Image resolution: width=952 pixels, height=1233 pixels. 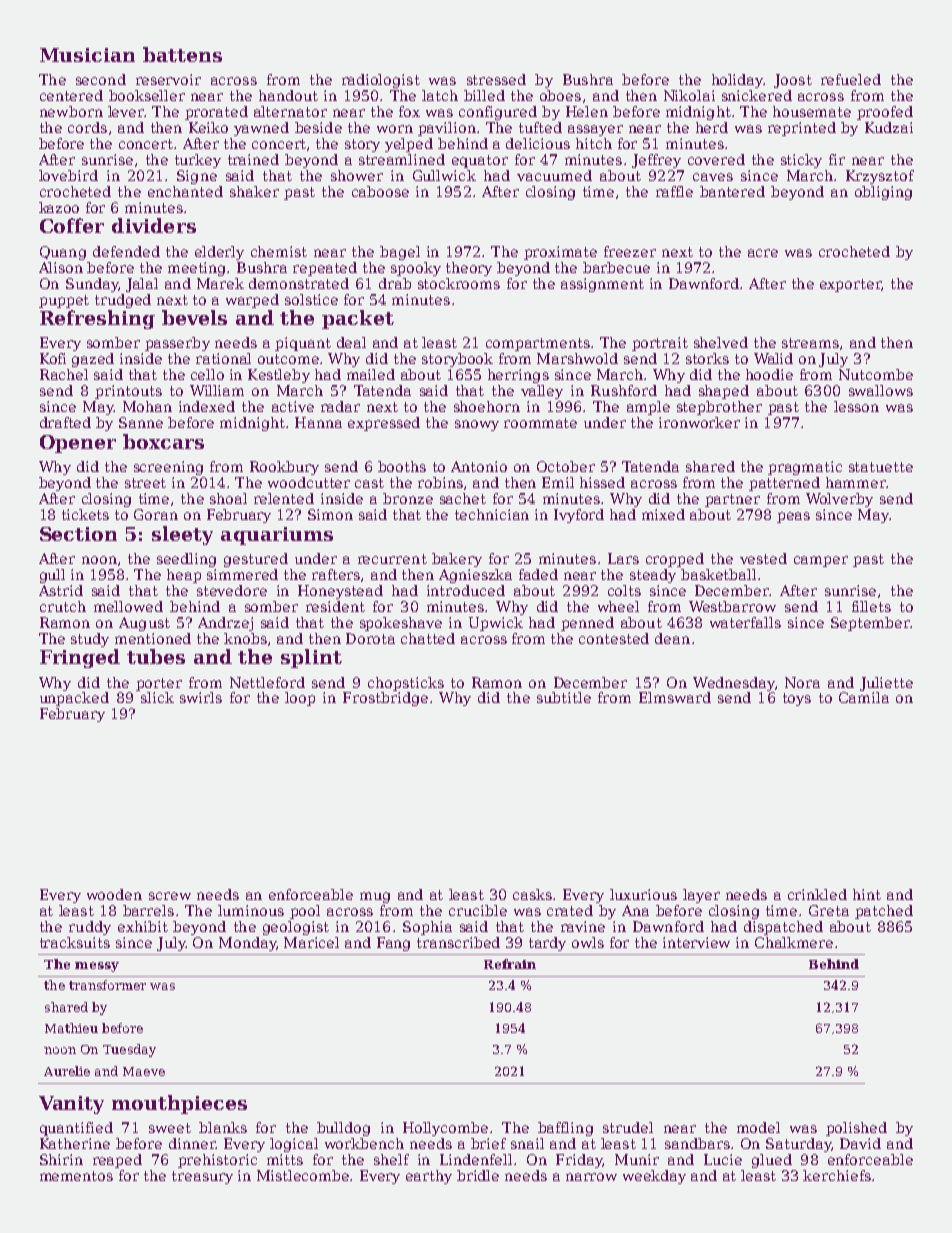 What do you see at coordinates (856, 1129) in the screenshot?
I see `polished` at bounding box center [856, 1129].
